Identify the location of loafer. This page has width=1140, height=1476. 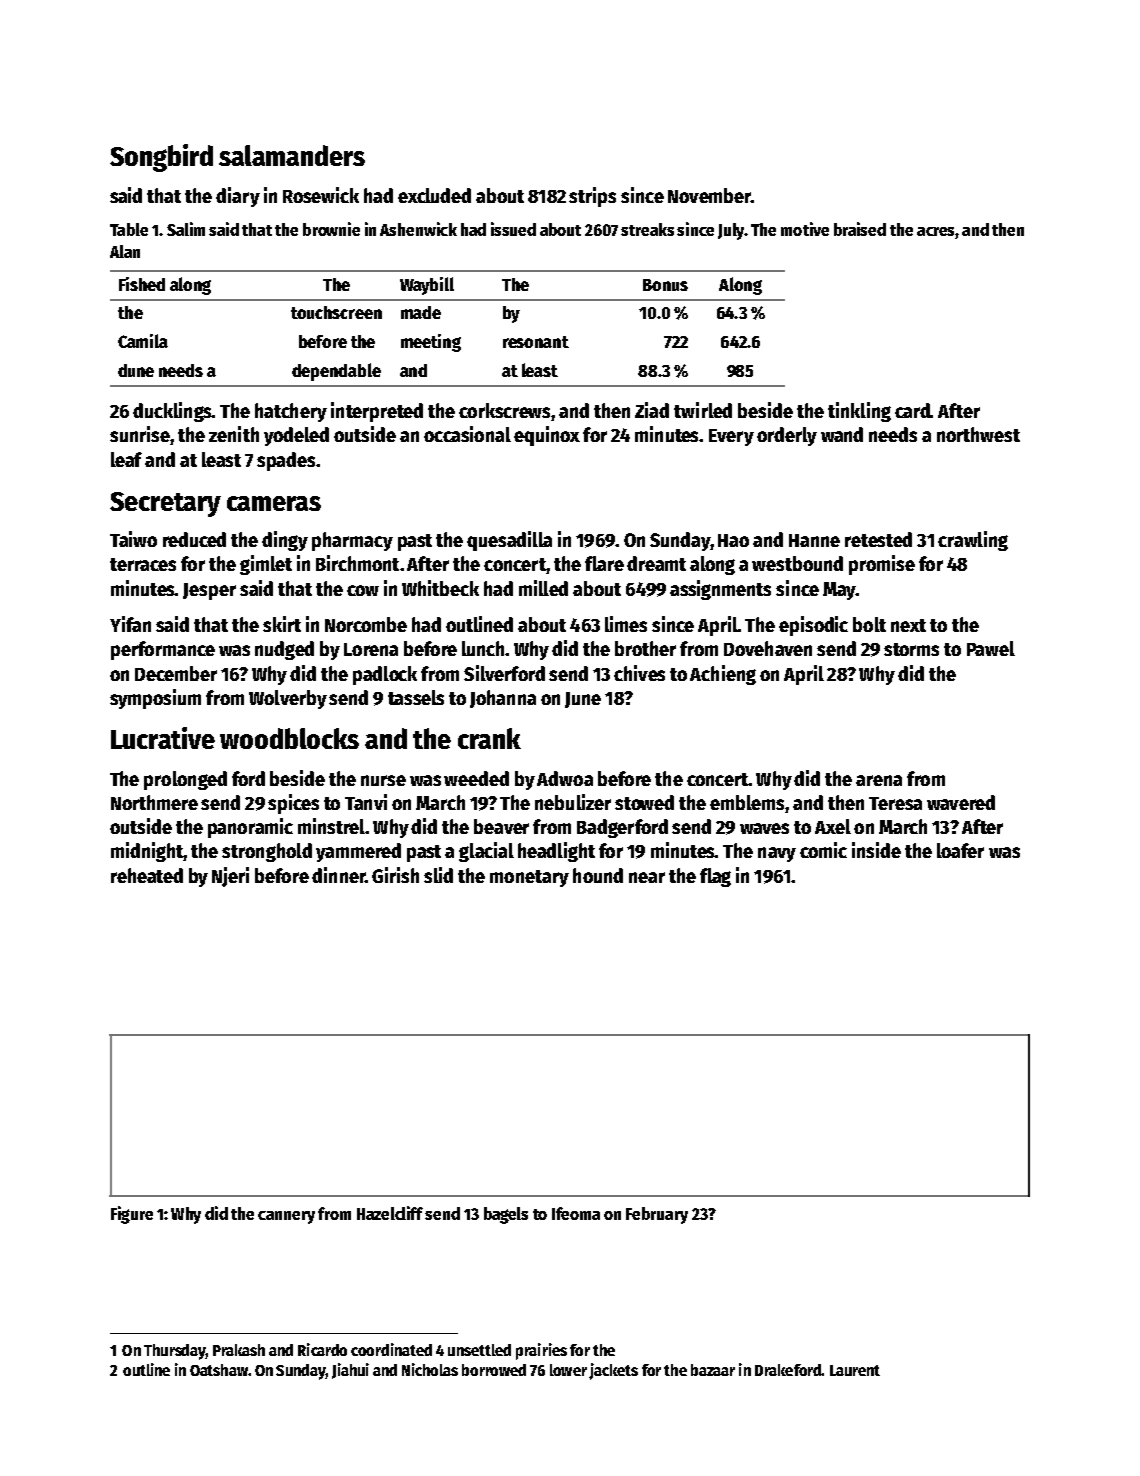
(960, 850).
